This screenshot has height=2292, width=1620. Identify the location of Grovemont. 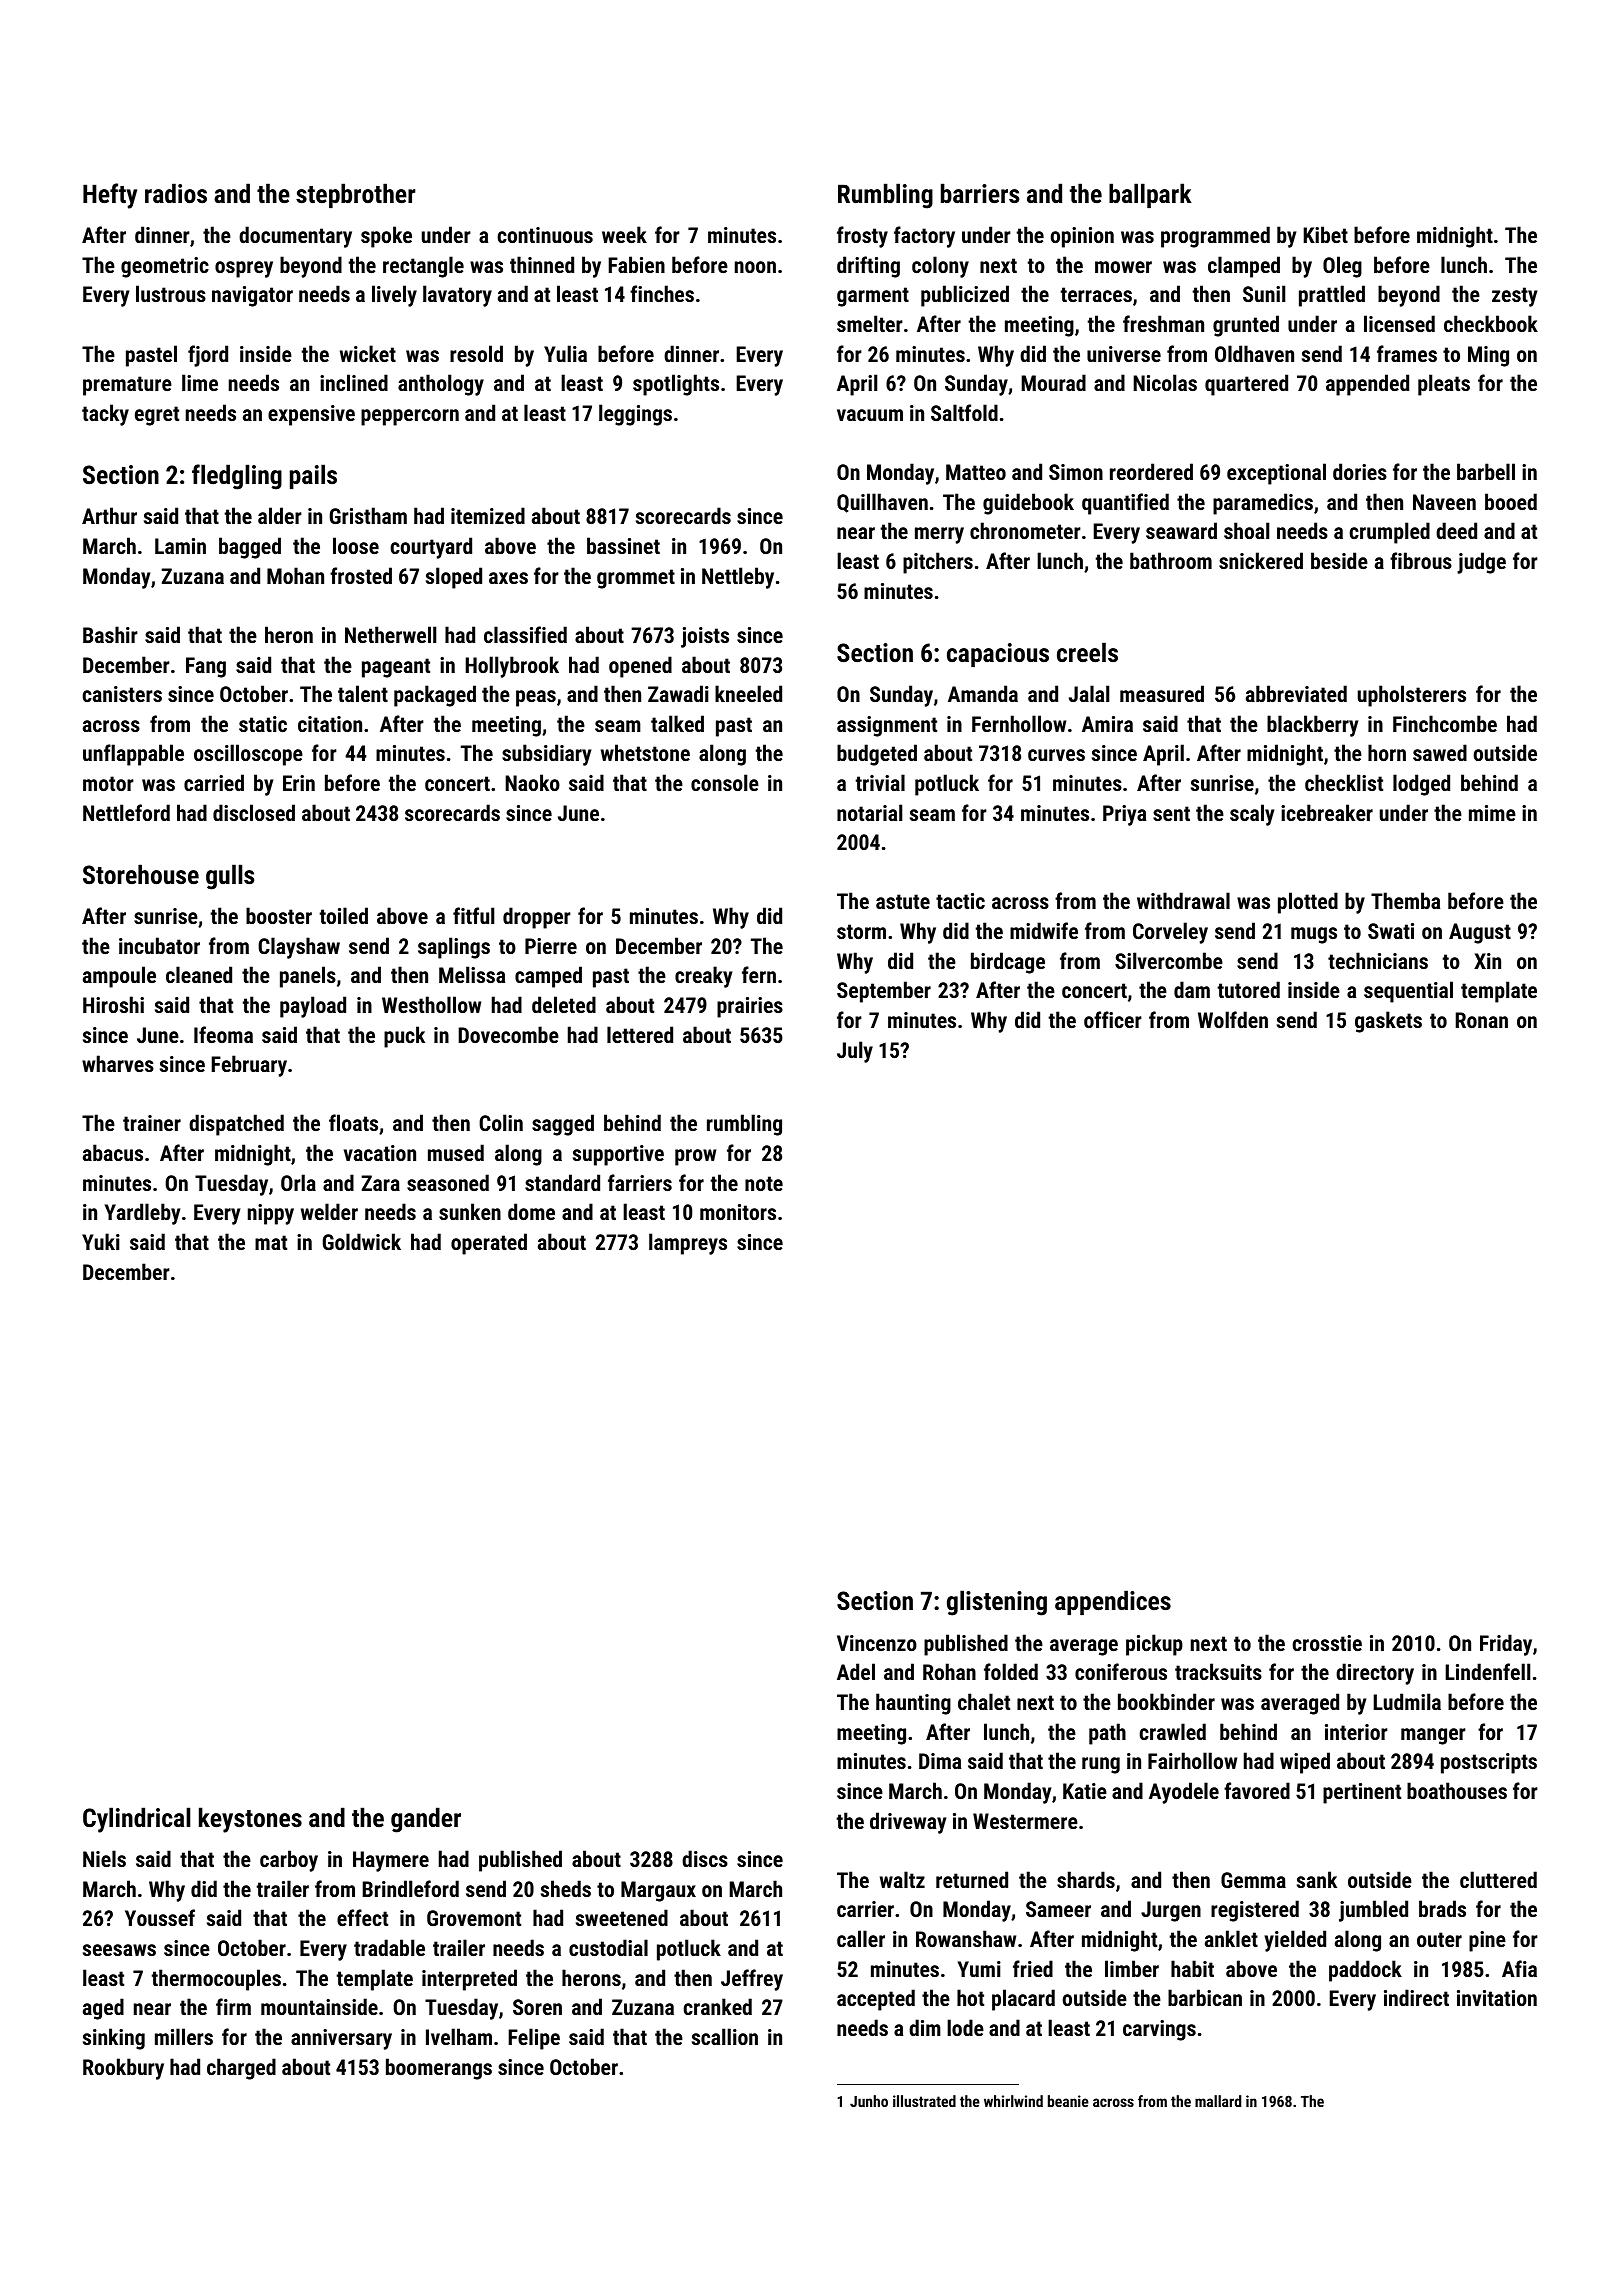
(474, 1918).
